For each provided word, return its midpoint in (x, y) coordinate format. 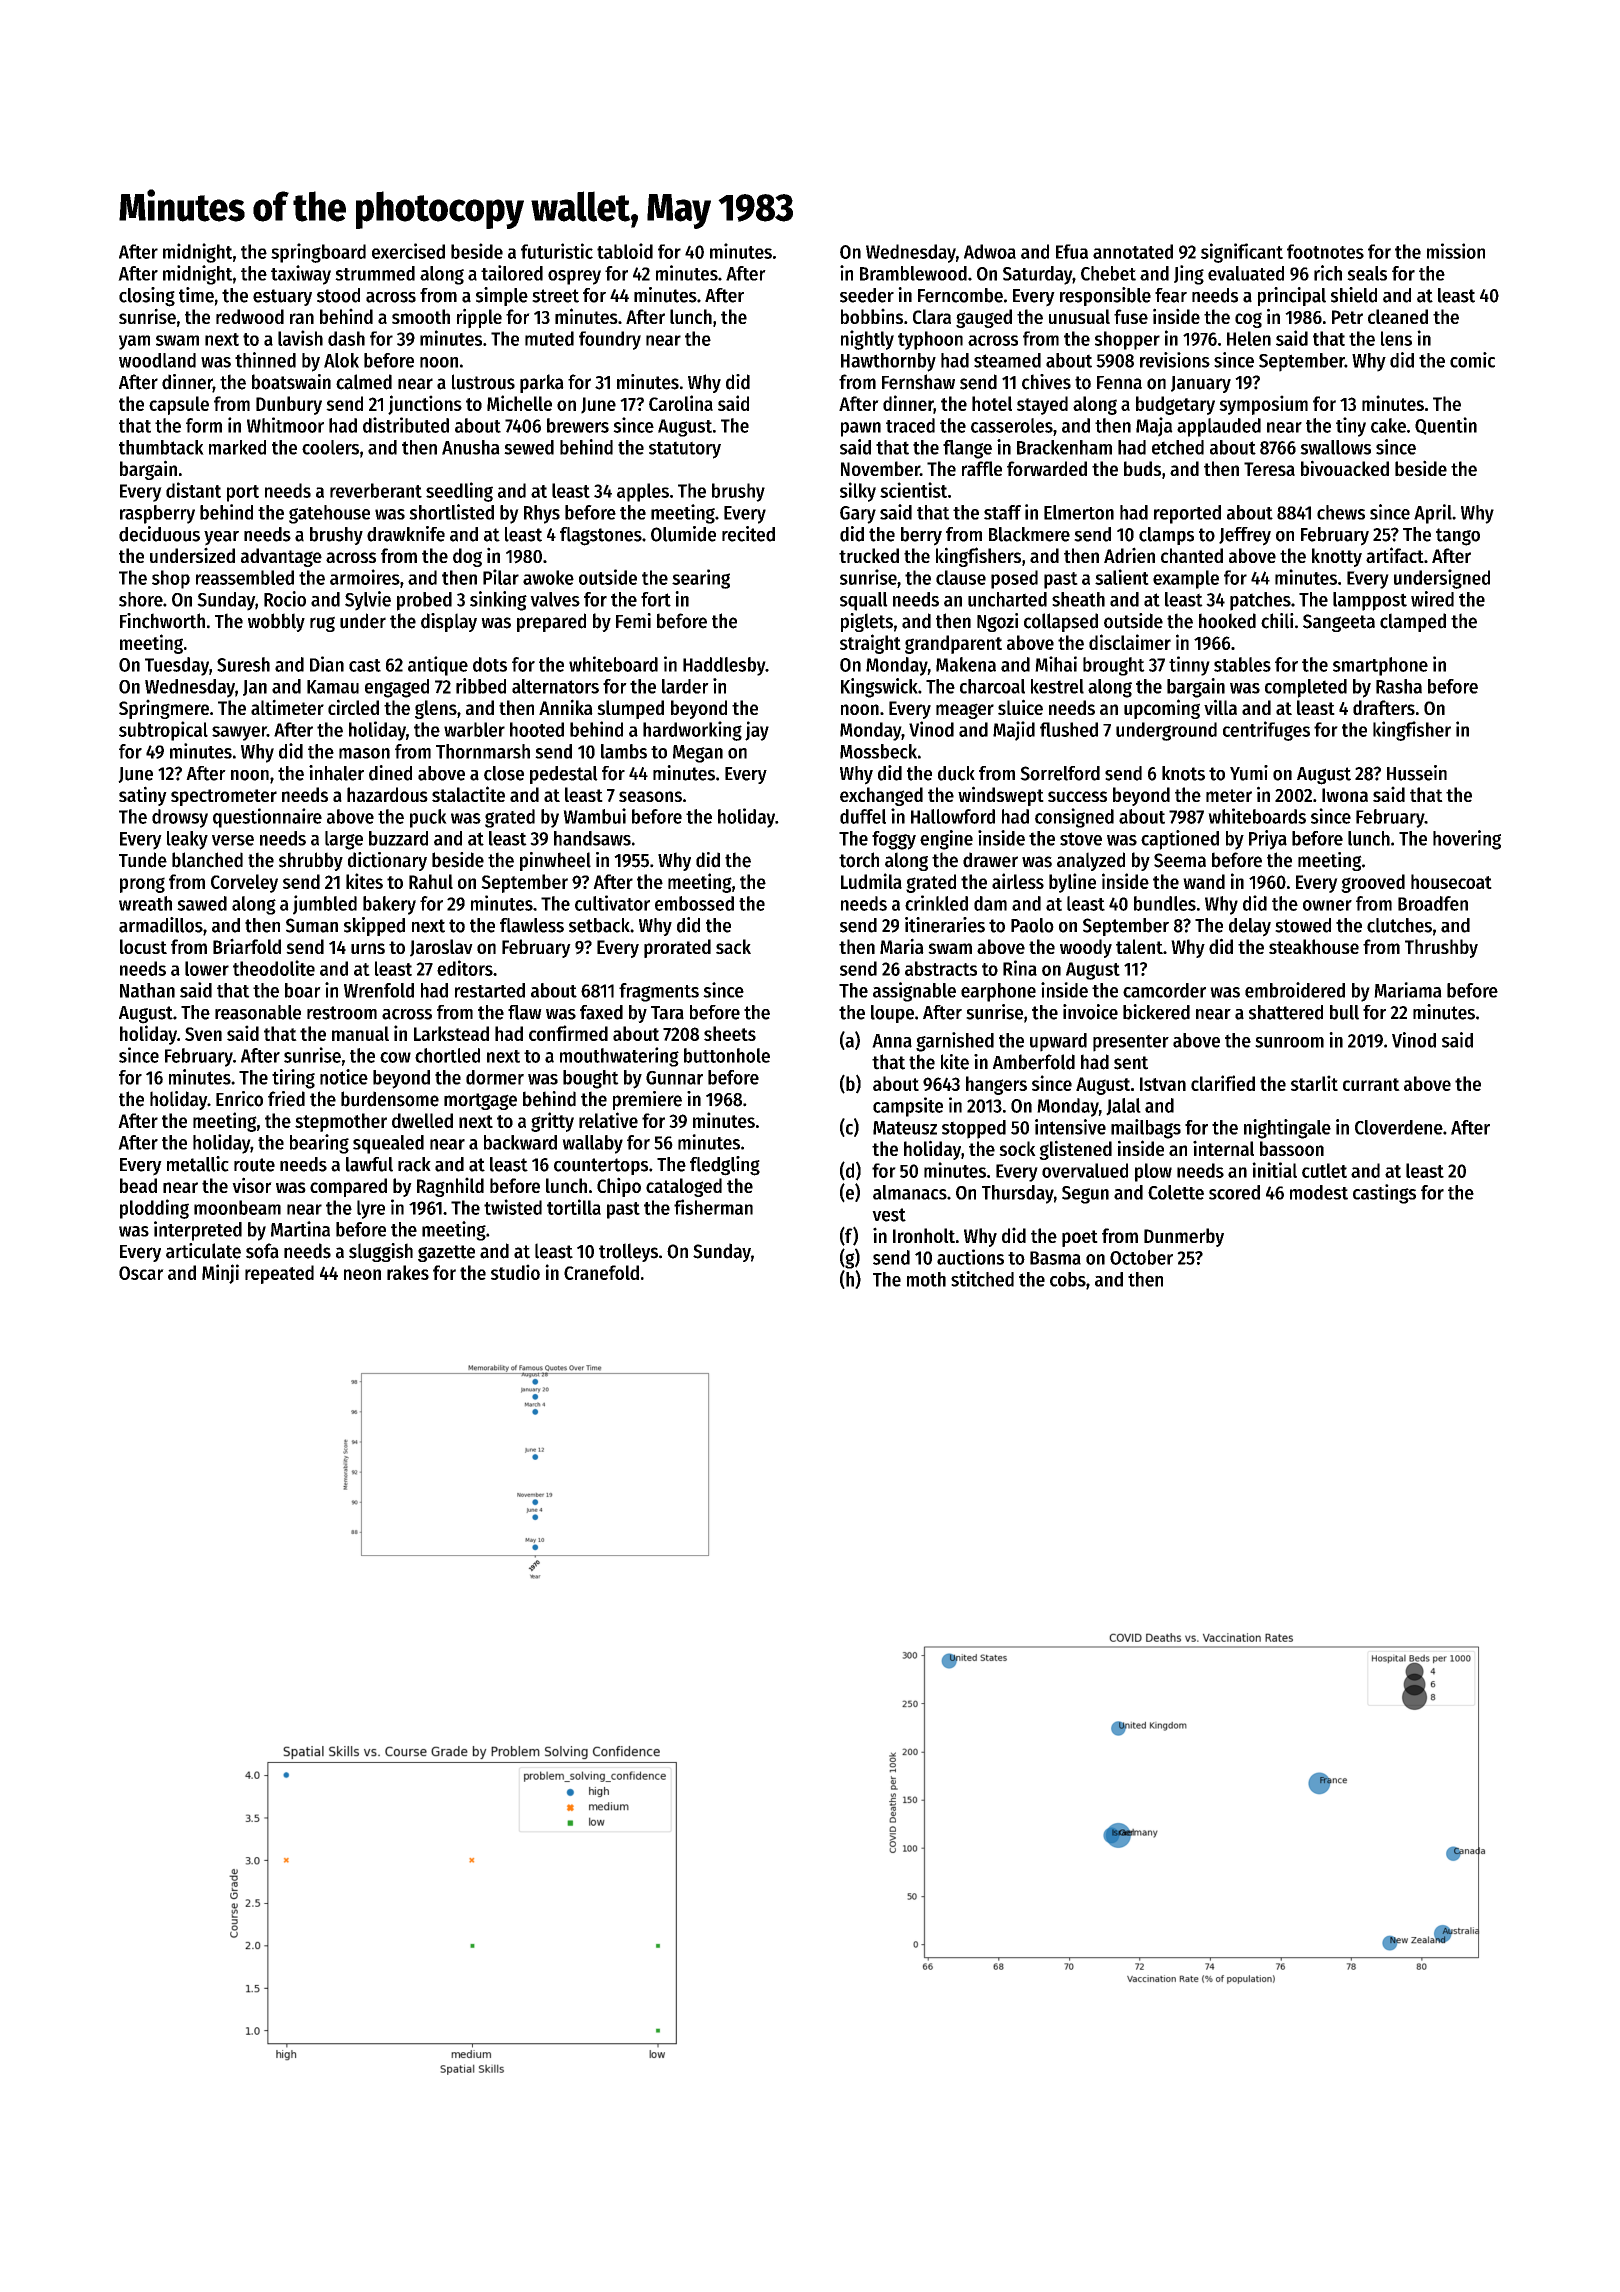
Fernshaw (918, 382)
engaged (397, 688)
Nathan (147, 990)
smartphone (1380, 666)
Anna (892, 1041)
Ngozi (997, 622)
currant (1371, 1084)
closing (147, 297)
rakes (408, 1272)
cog (1248, 320)
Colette (1176, 1192)
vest (889, 1215)
